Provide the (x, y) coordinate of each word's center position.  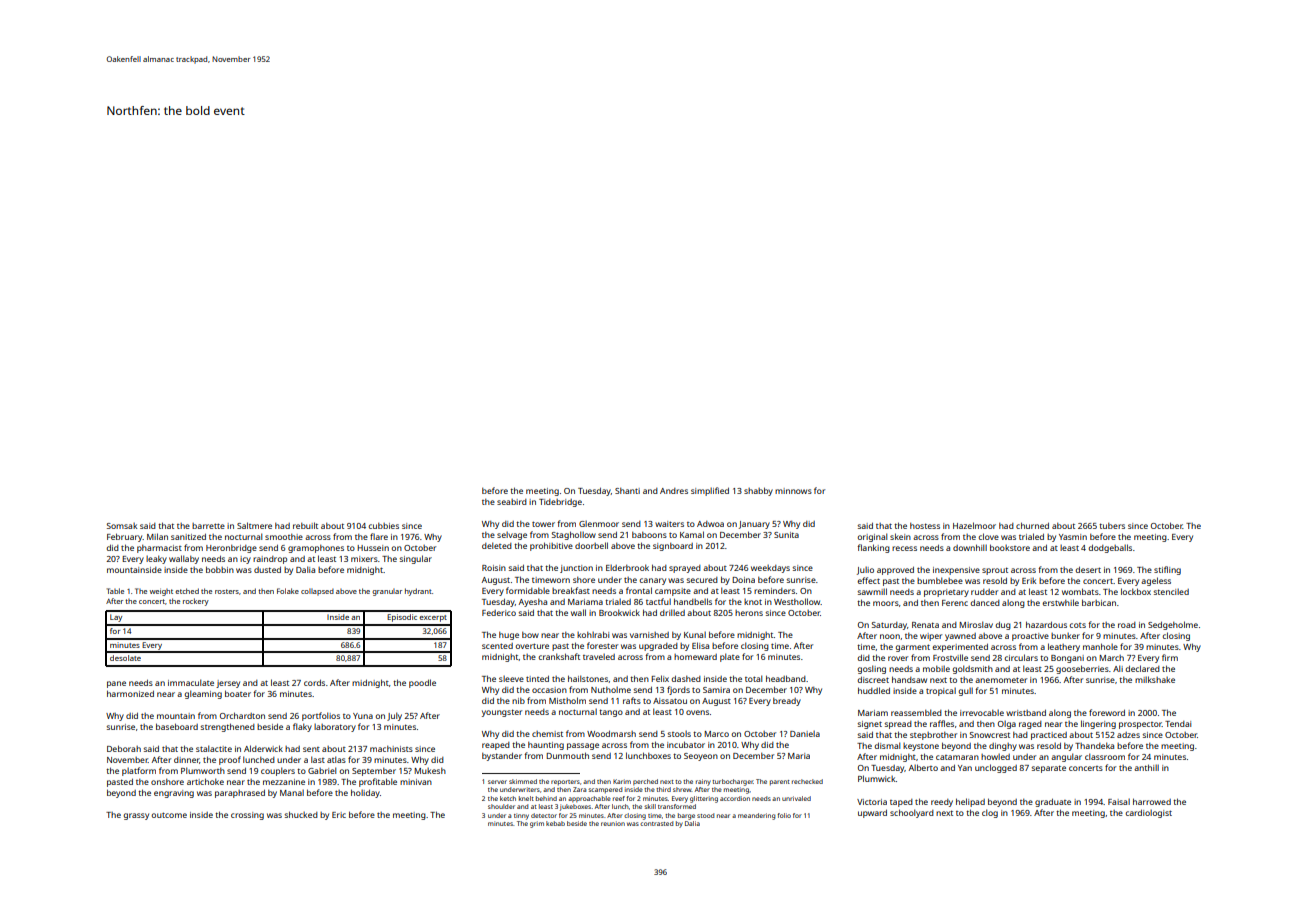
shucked (301, 814)
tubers (1112, 526)
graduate (1053, 803)
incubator (686, 744)
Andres (674, 491)
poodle (422, 683)
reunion (613, 823)
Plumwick (877, 778)
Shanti (627, 491)
